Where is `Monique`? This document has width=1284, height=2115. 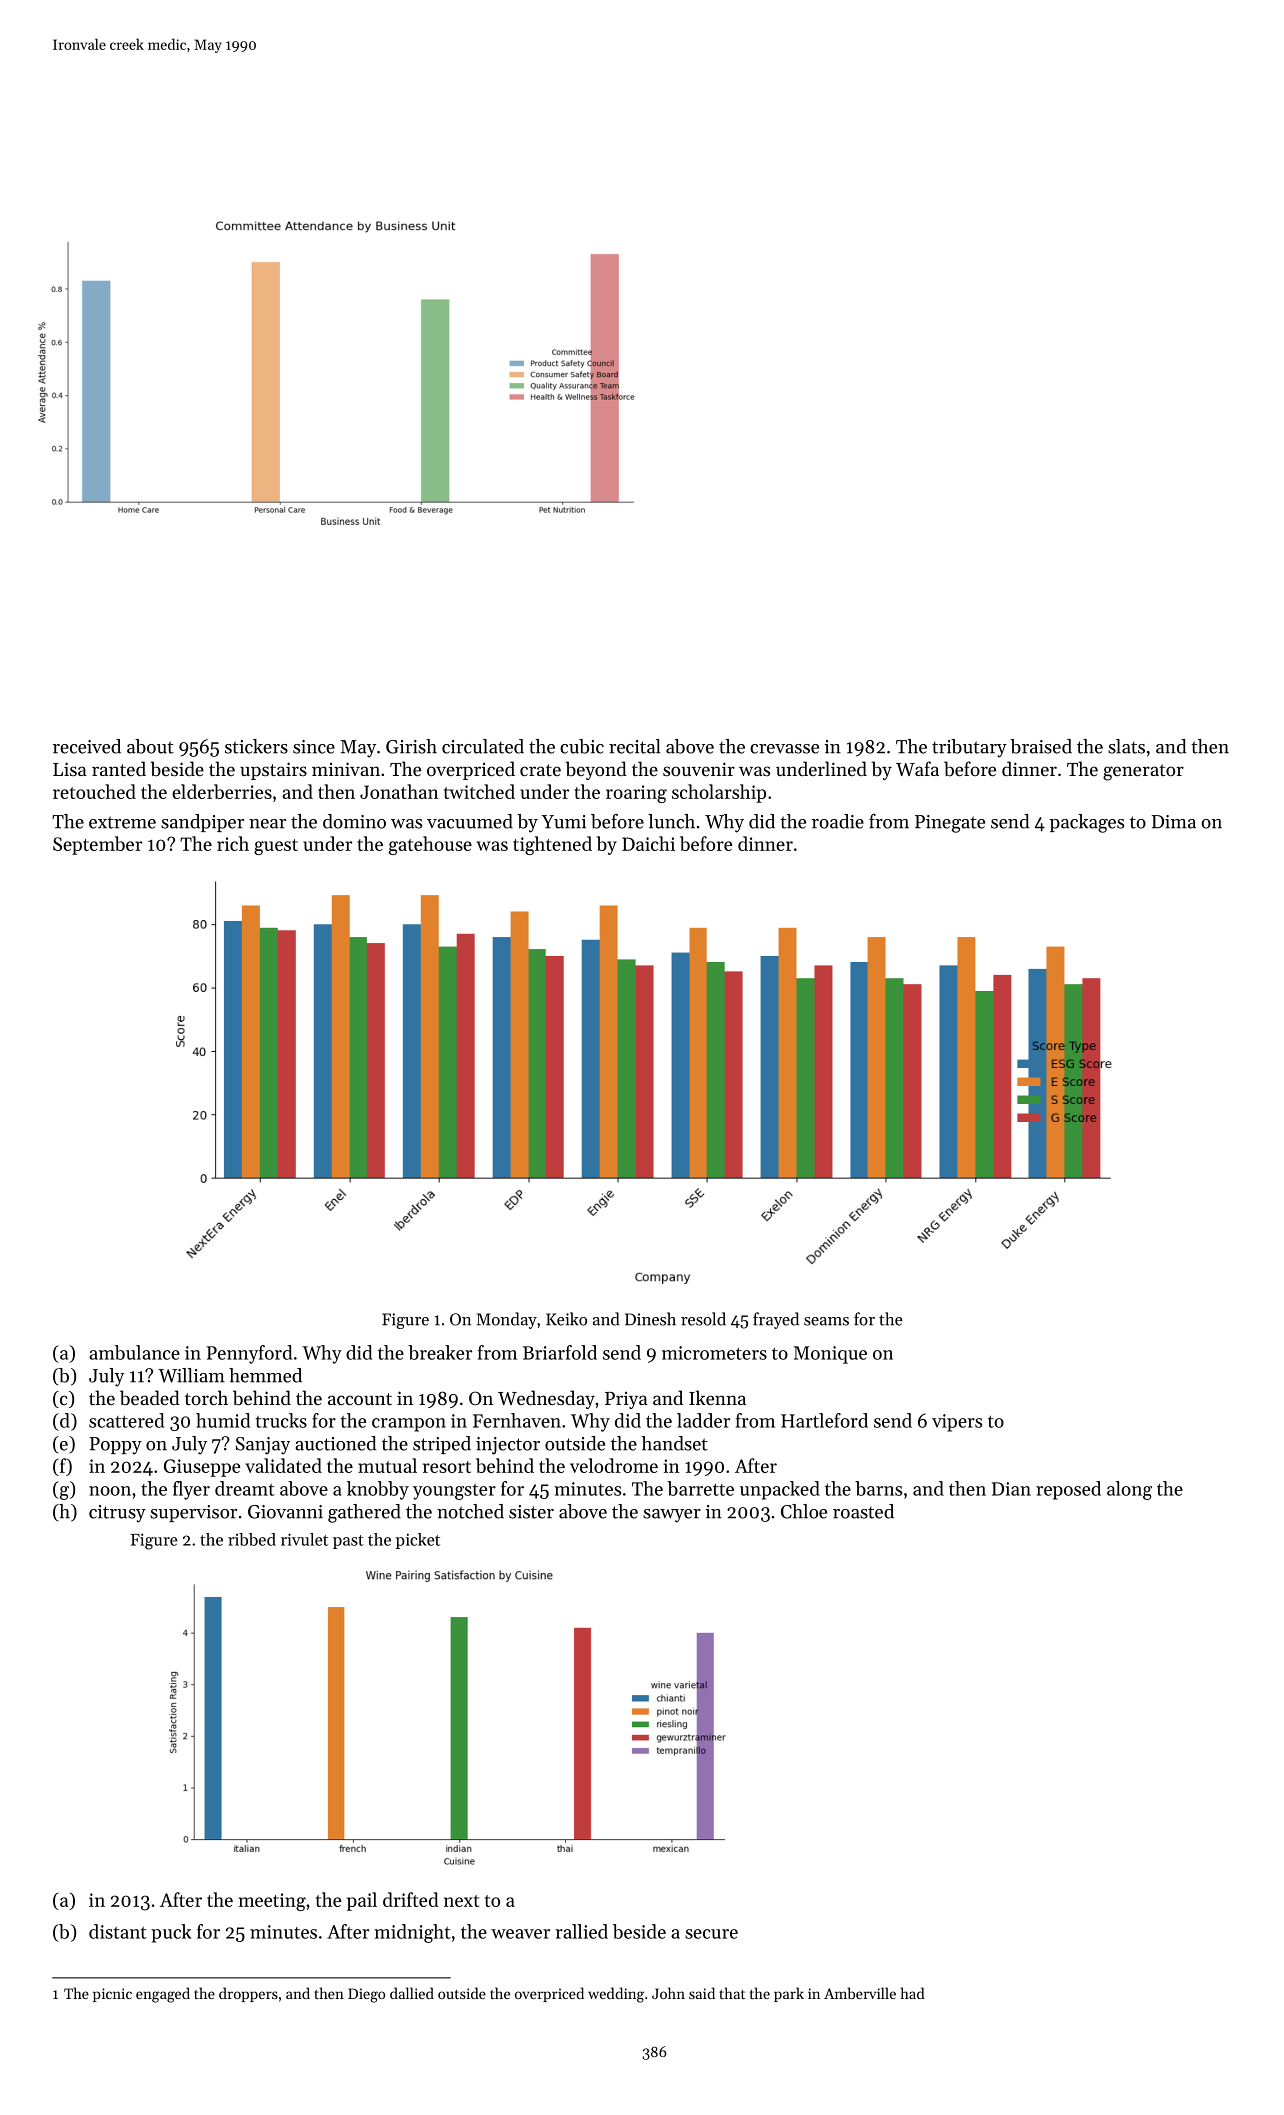
Monique is located at coordinates (830, 1355).
